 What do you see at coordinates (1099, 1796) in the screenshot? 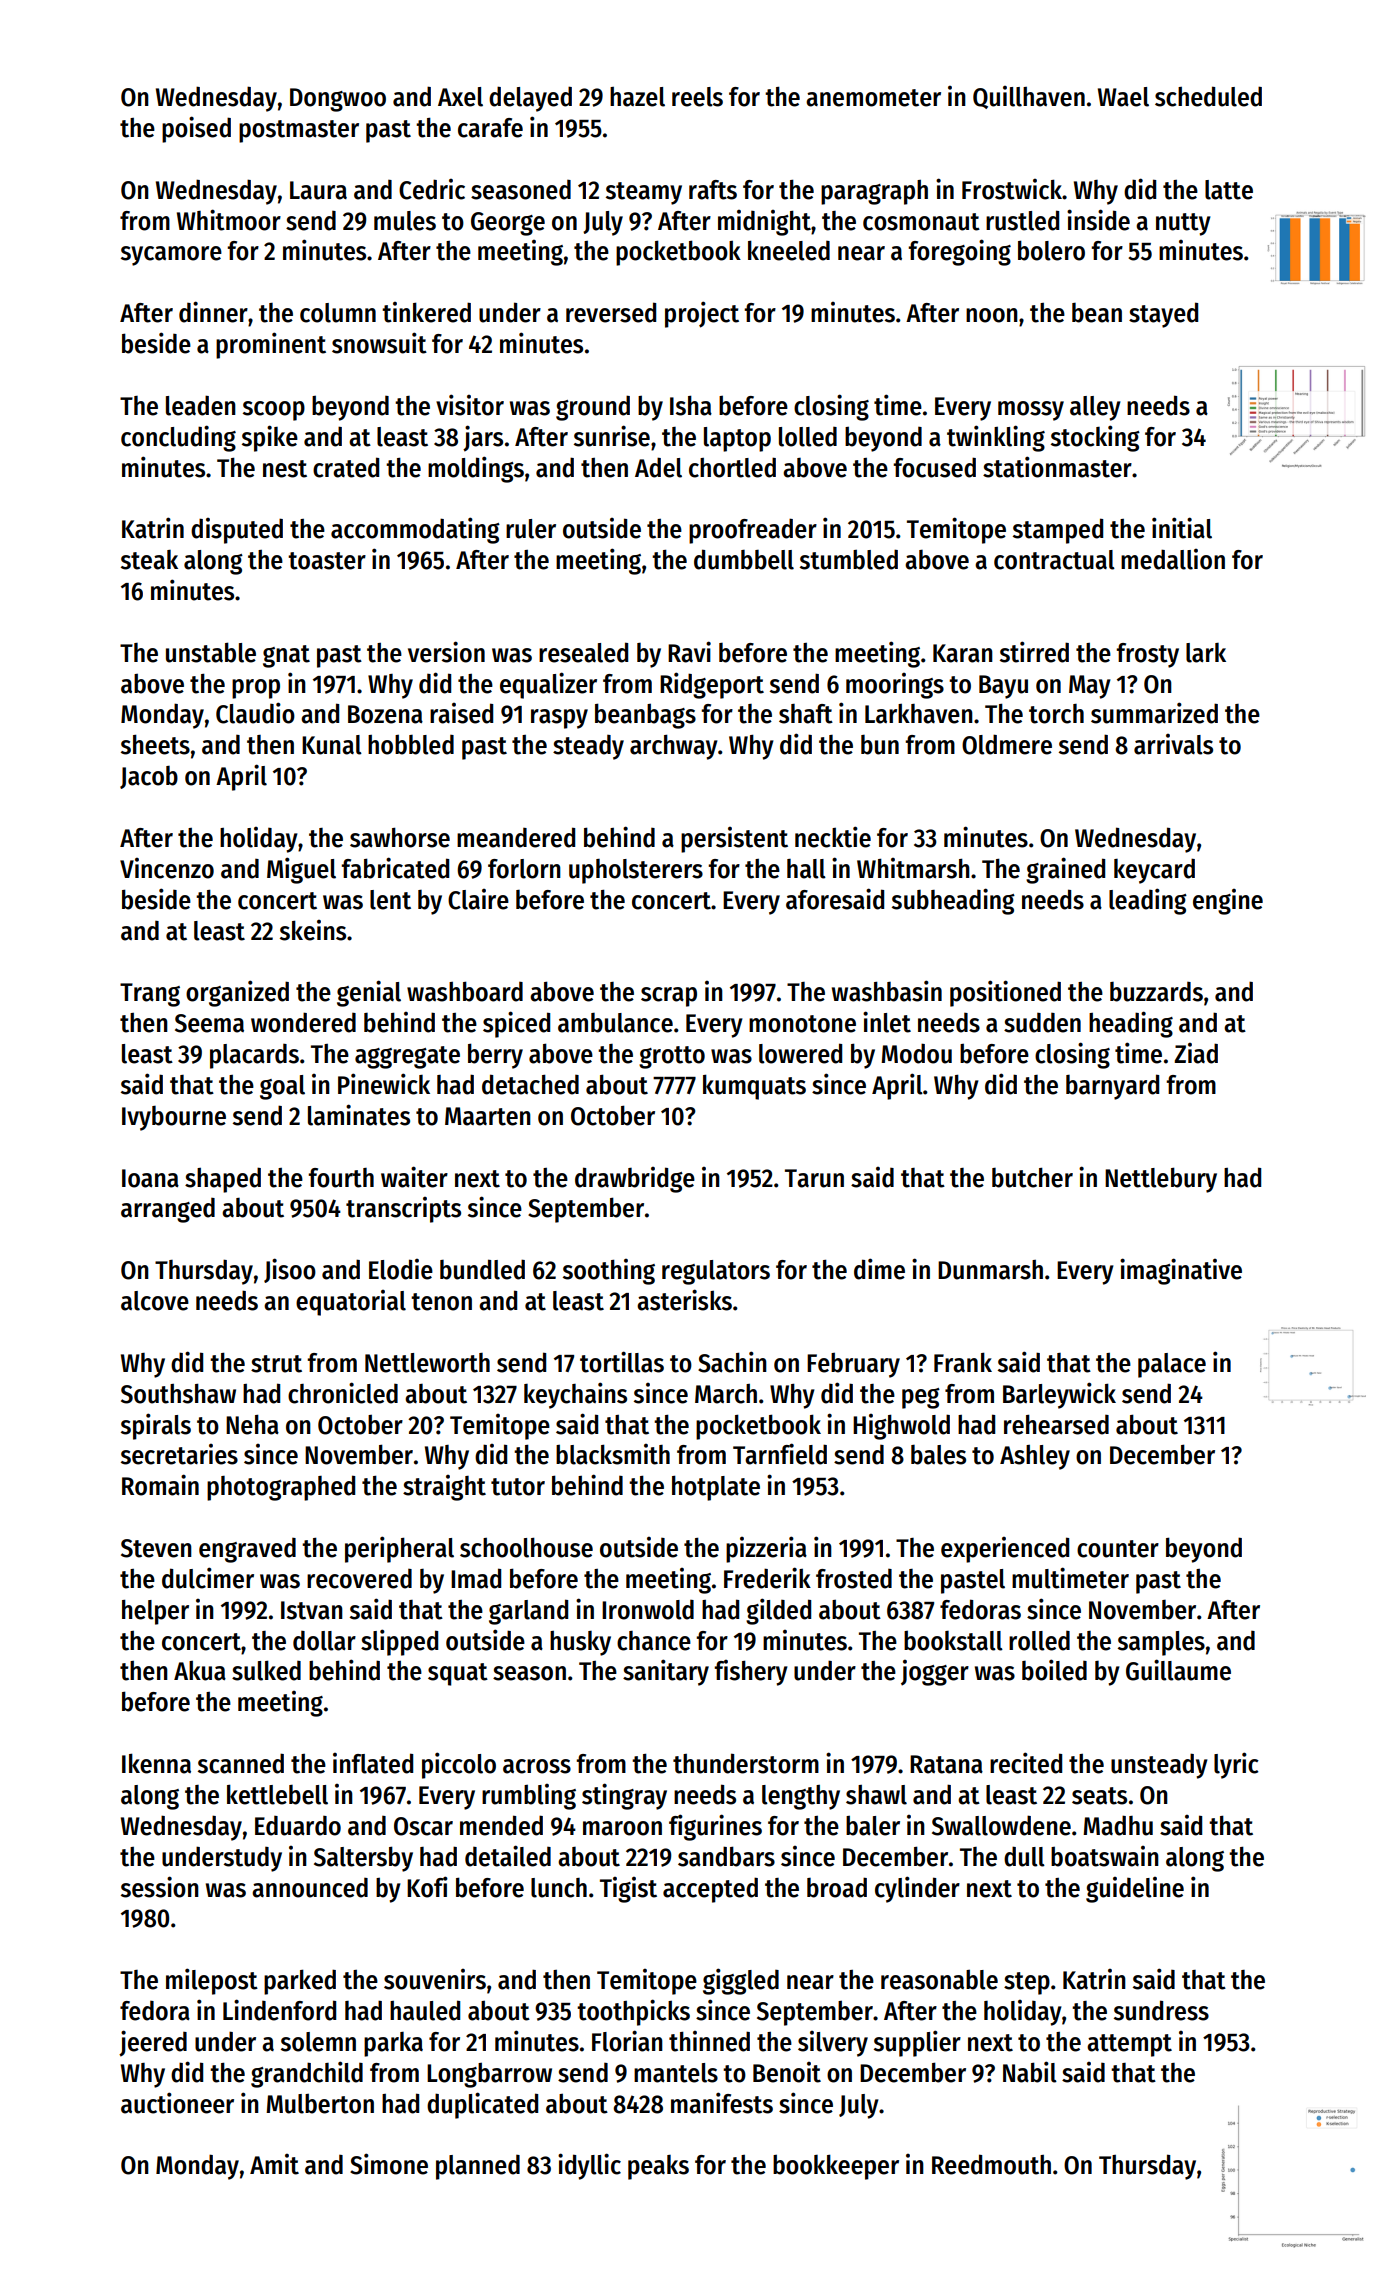
I see `seats` at bounding box center [1099, 1796].
